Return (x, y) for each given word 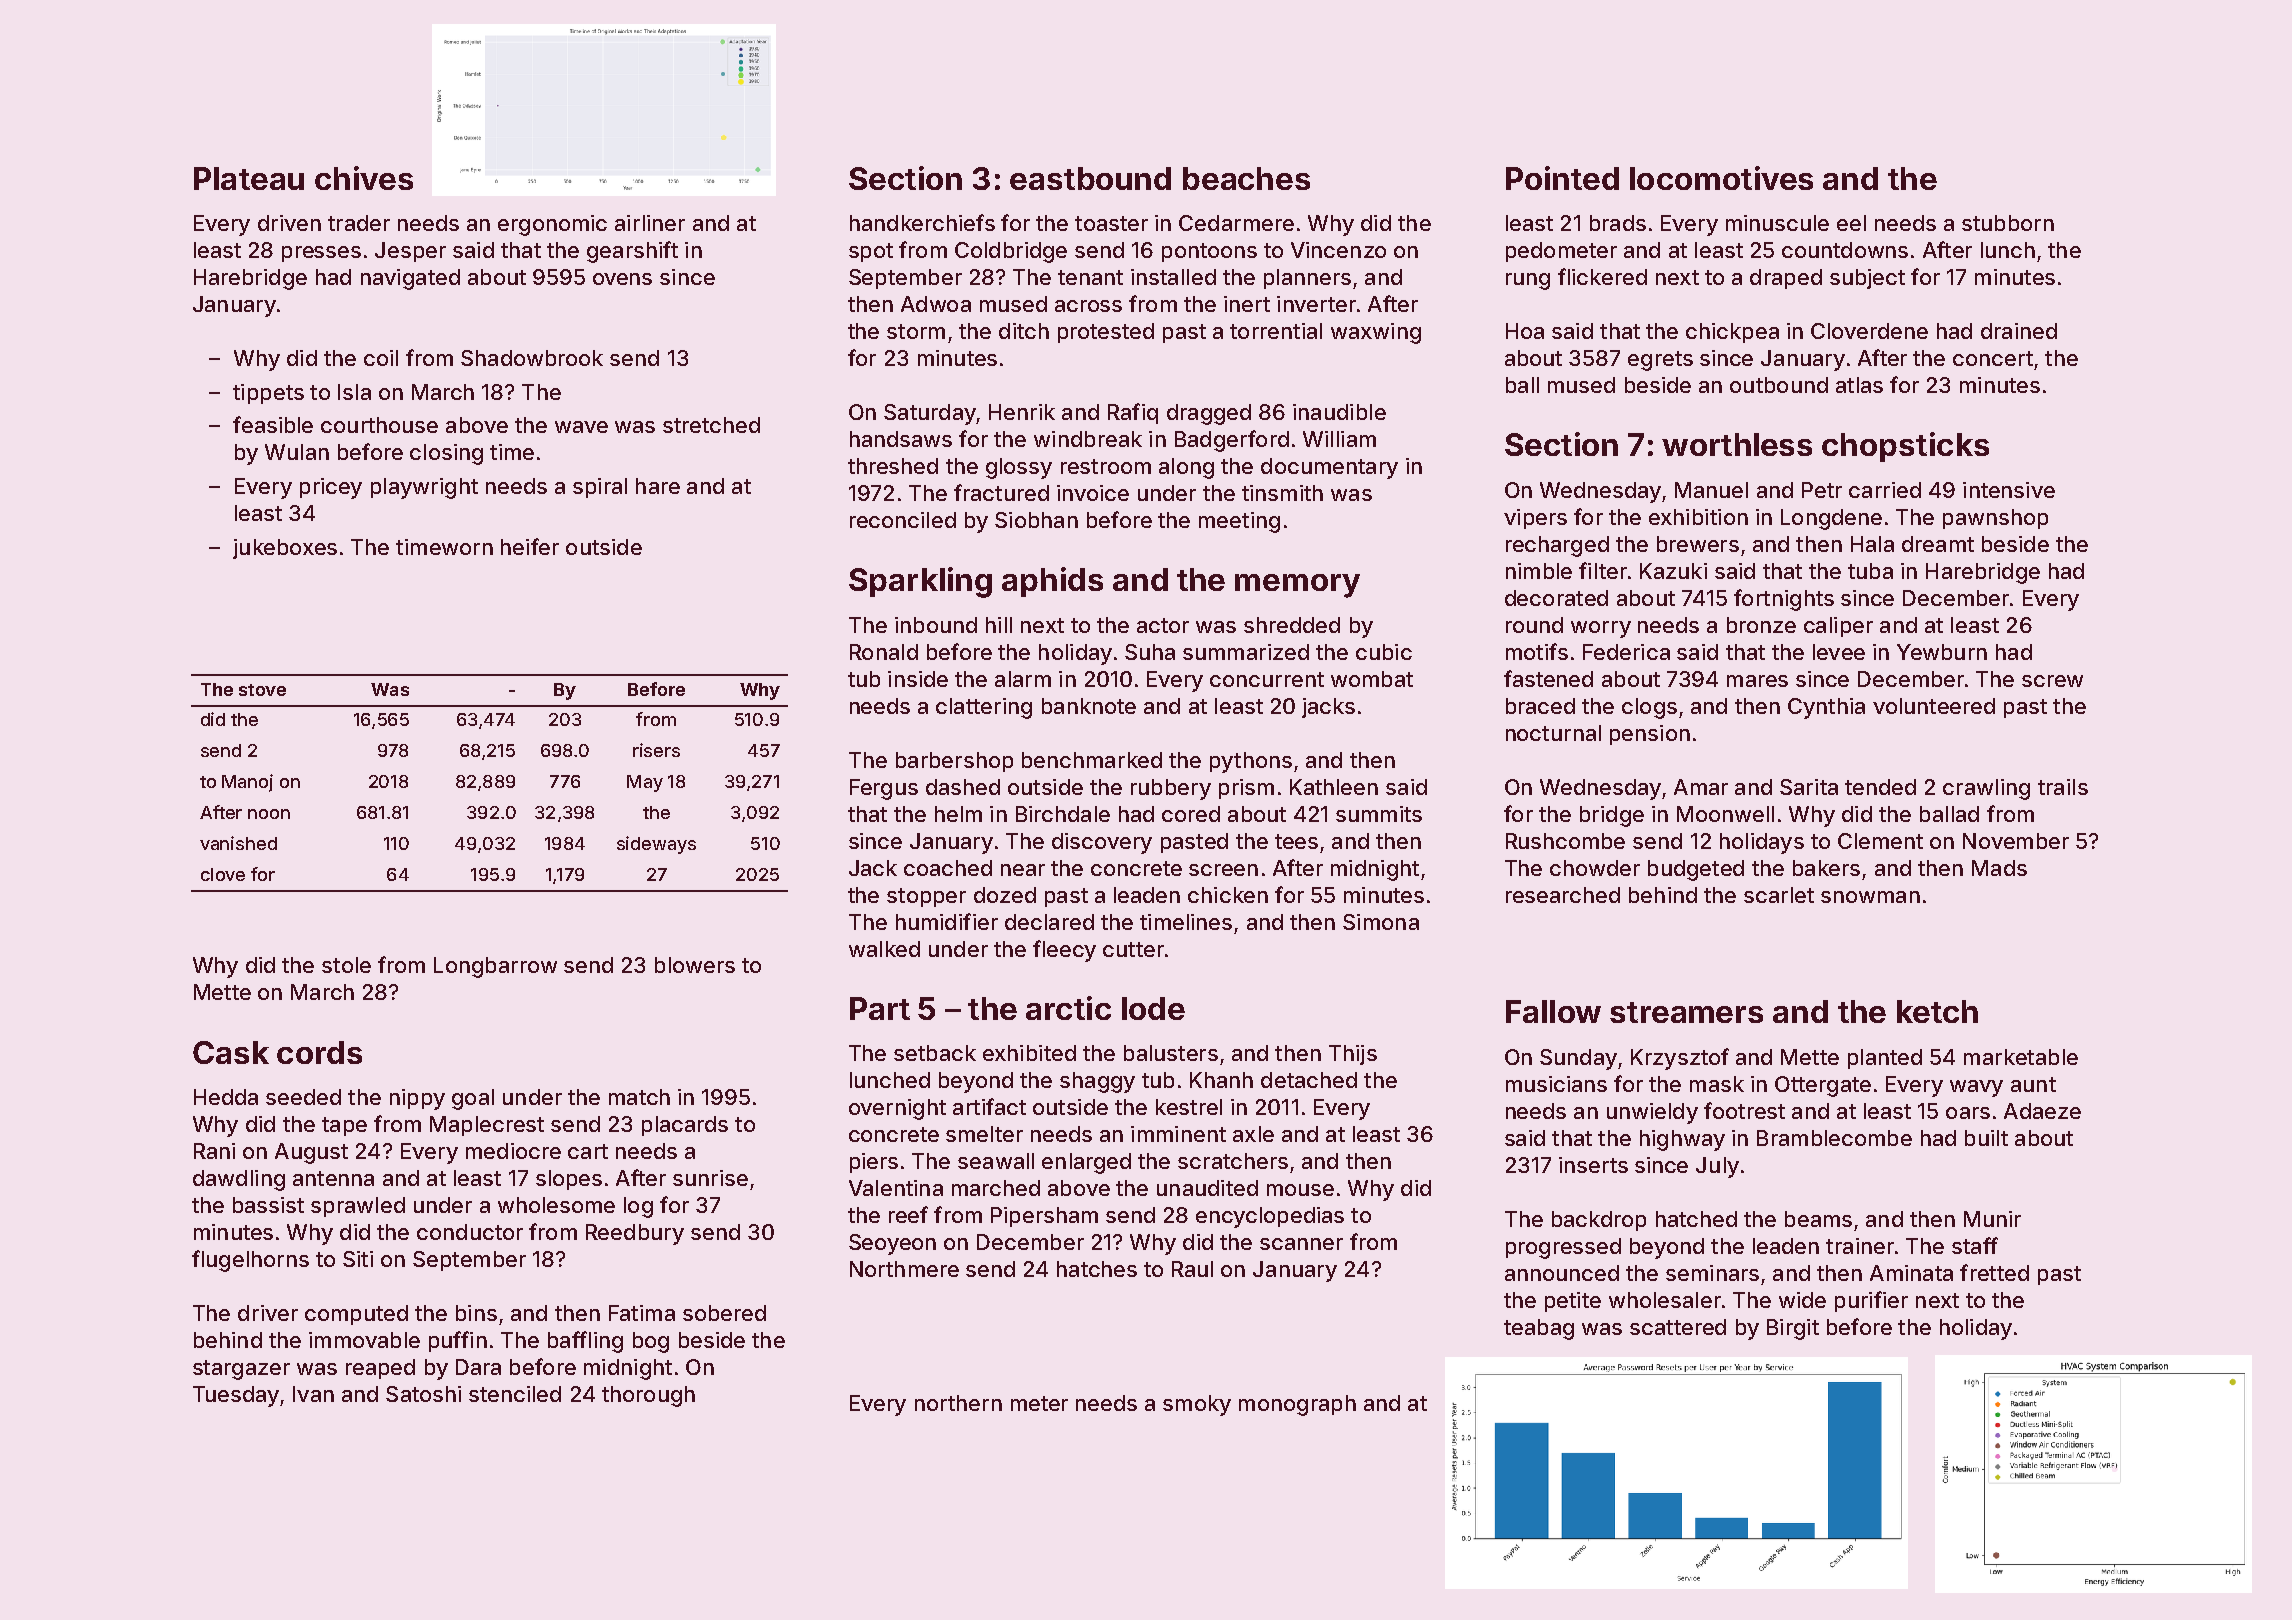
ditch (1024, 331)
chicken (1228, 895)
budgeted (1696, 870)
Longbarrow (495, 967)
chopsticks (1905, 447)
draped (1786, 279)
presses (321, 254)
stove (262, 690)
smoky (1197, 1405)
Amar (1701, 787)
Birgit (1793, 1329)
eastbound (1090, 178)
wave (581, 427)
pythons (1251, 762)
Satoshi (423, 1394)
